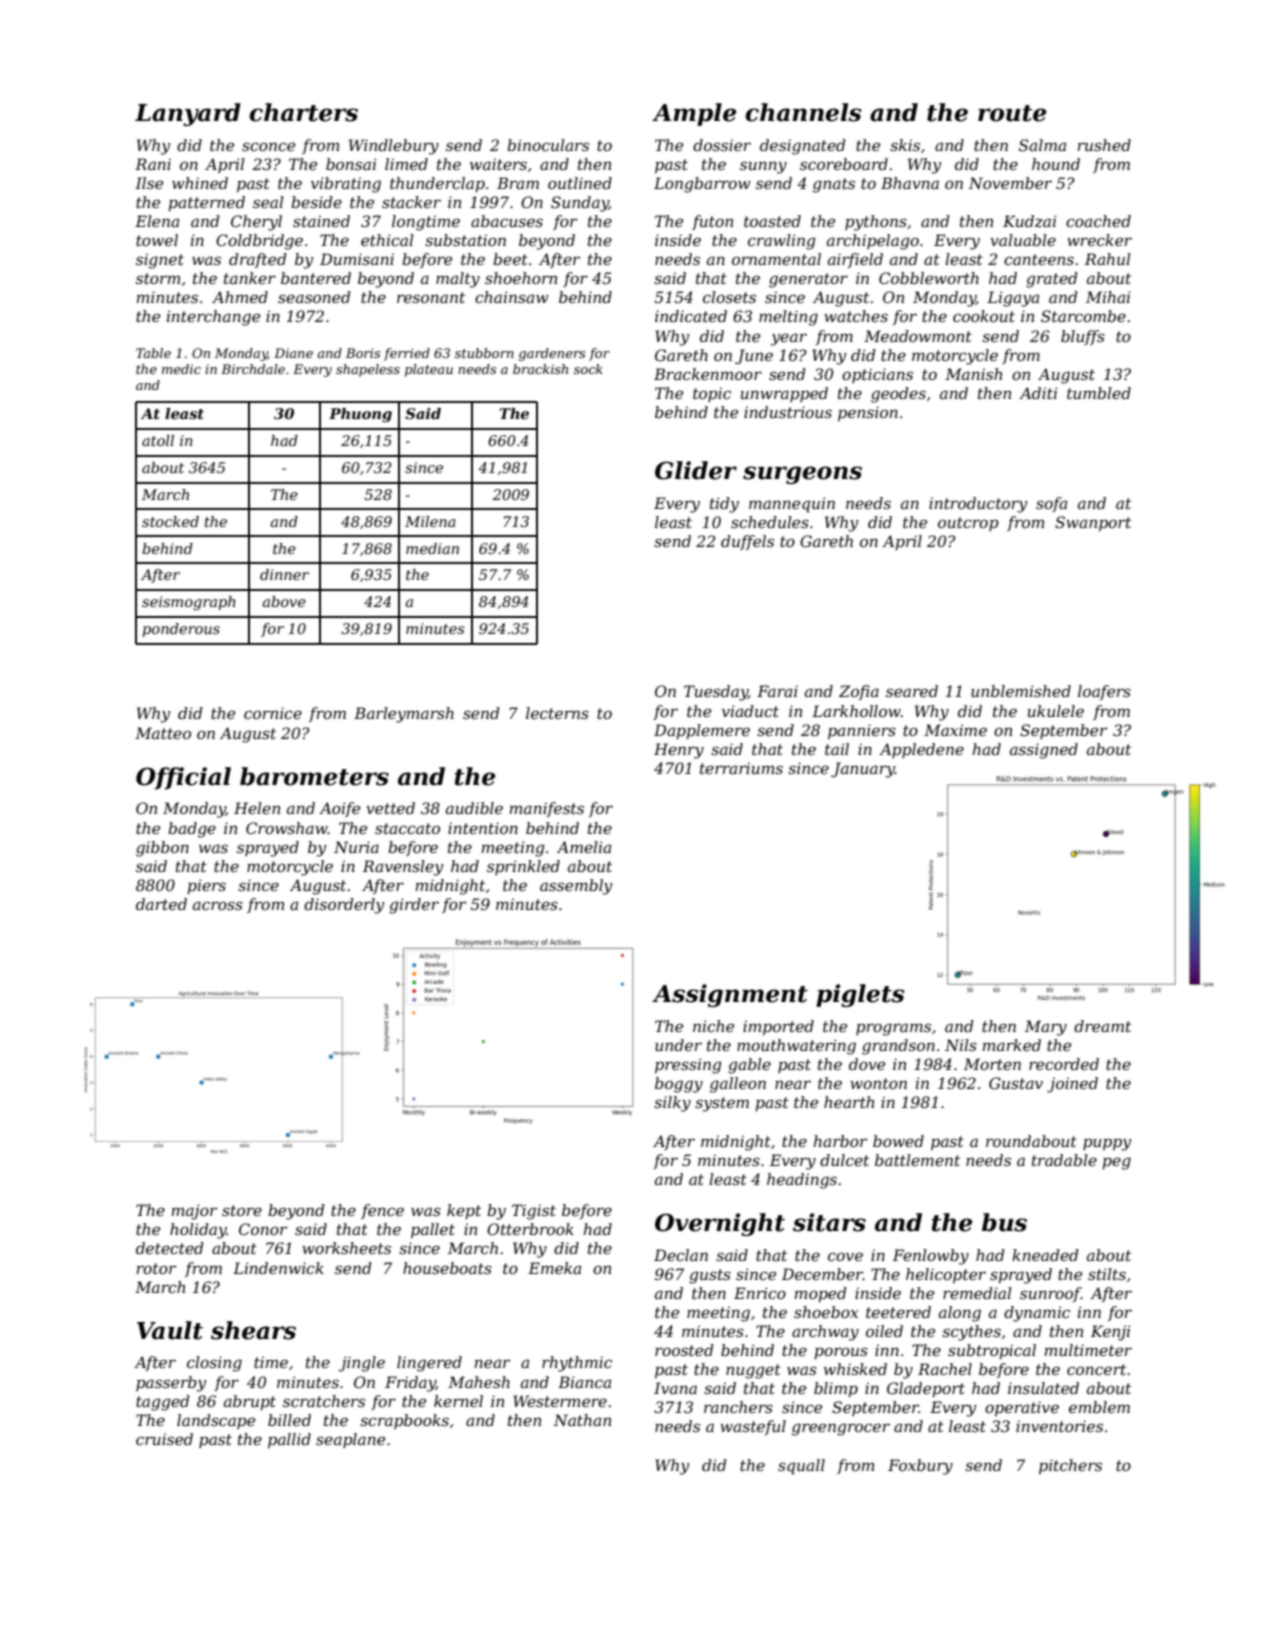 The image size is (1267, 1640). Describe the element at coordinates (1104, 145) in the image. I see `rushed` at that location.
